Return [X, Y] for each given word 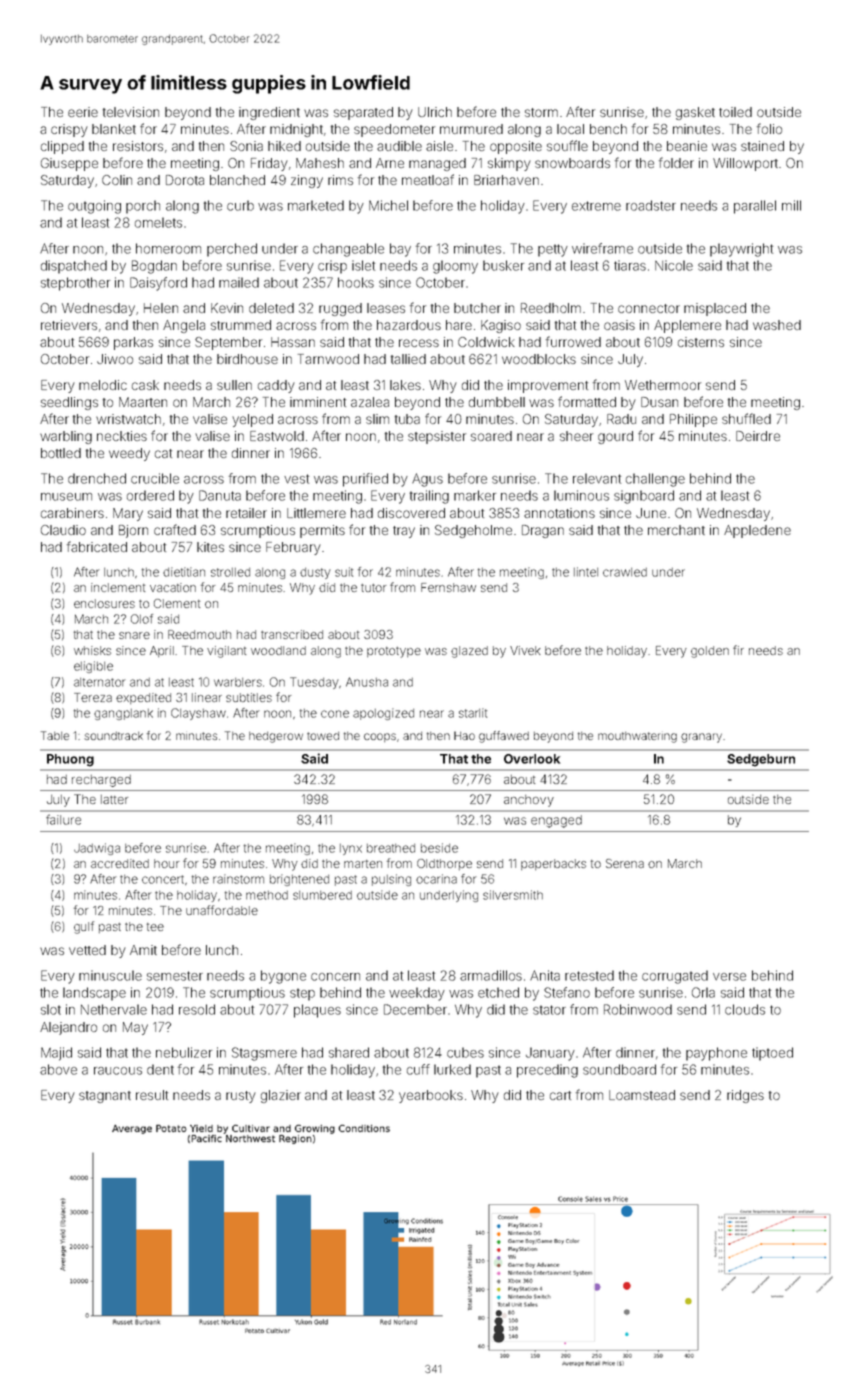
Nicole [674, 265]
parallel [755, 207]
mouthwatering [637, 737]
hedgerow [276, 737]
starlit [473, 713]
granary [701, 738]
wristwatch [128, 419]
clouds [745, 1009]
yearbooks [431, 1096]
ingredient [269, 113]
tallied [408, 359]
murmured [471, 129]
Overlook [532, 759]
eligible [93, 667]
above [58, 1069]
